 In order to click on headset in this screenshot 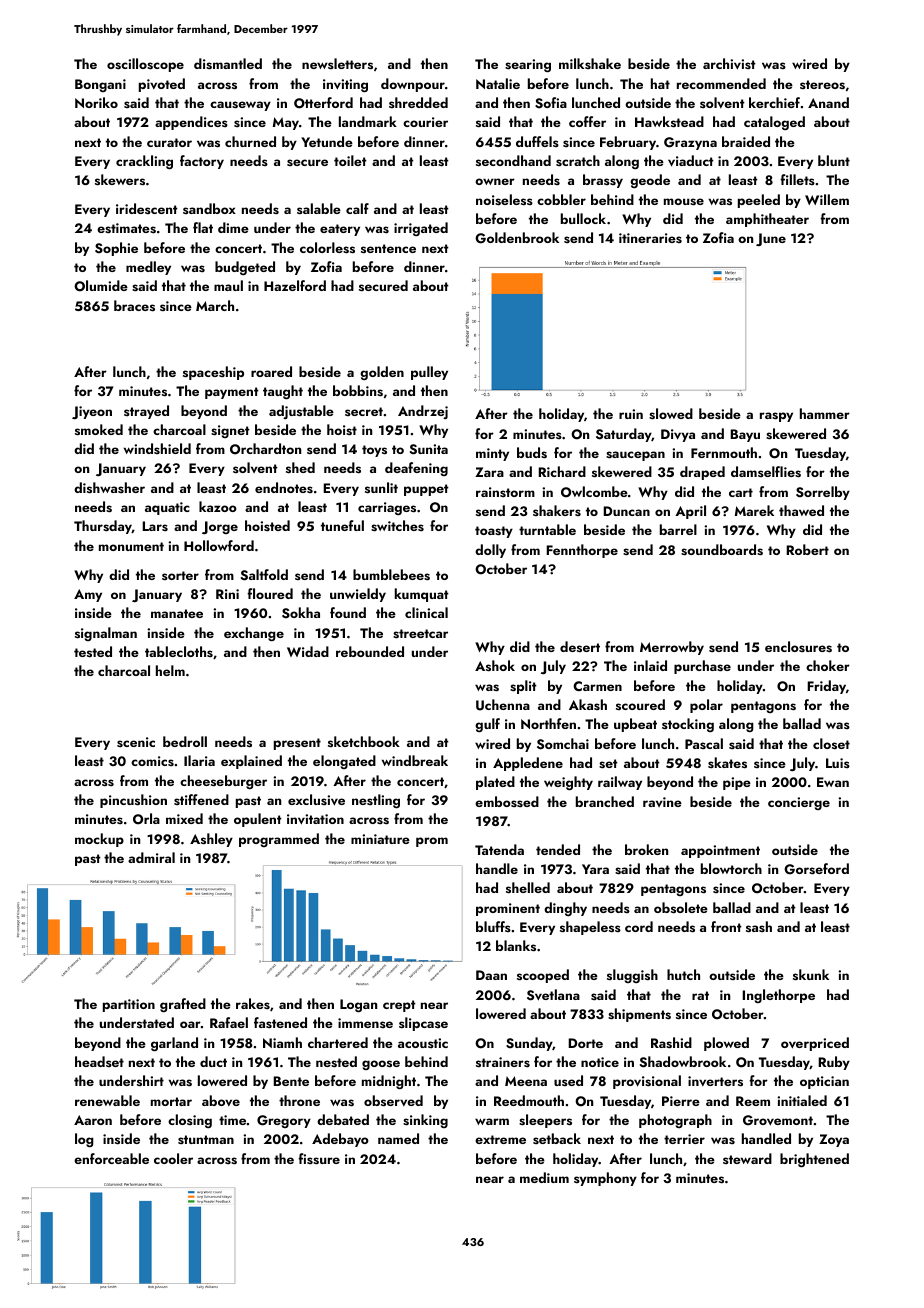, I will do `click(99, 1061)`.
